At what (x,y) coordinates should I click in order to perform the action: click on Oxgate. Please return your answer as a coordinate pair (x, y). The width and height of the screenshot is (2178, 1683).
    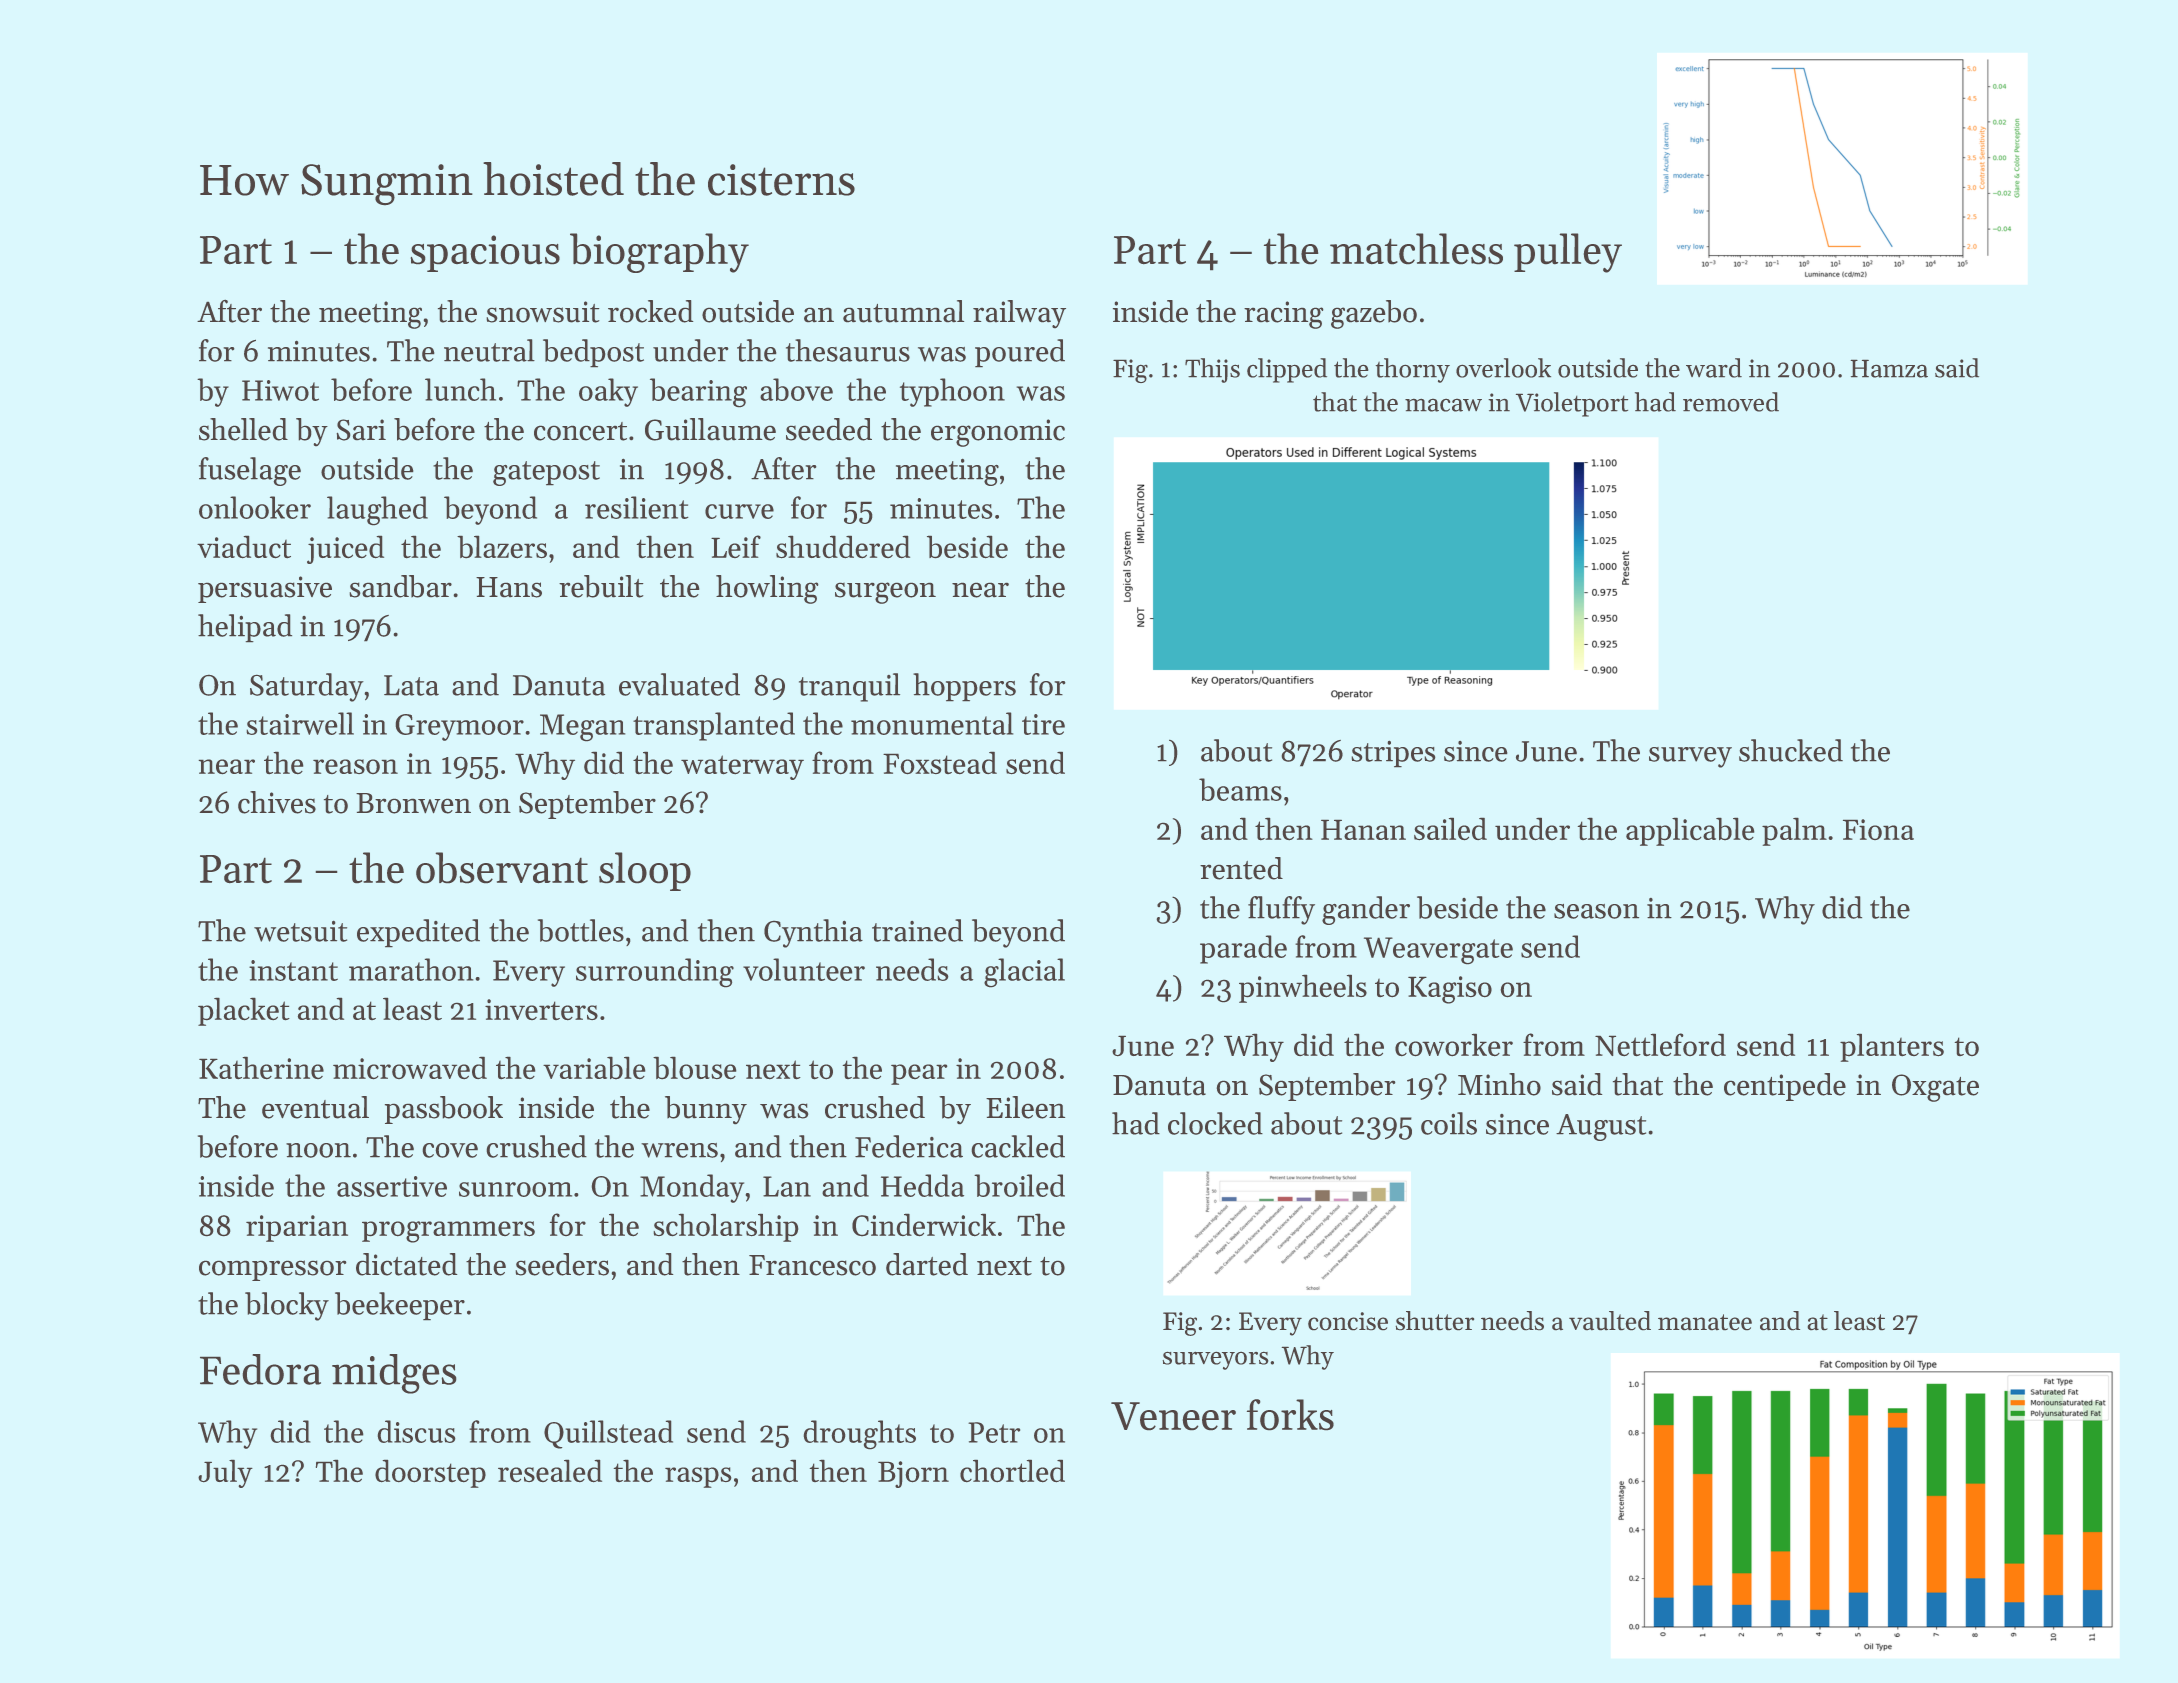
    Looking at the image, I should click on (1935, 1088).
